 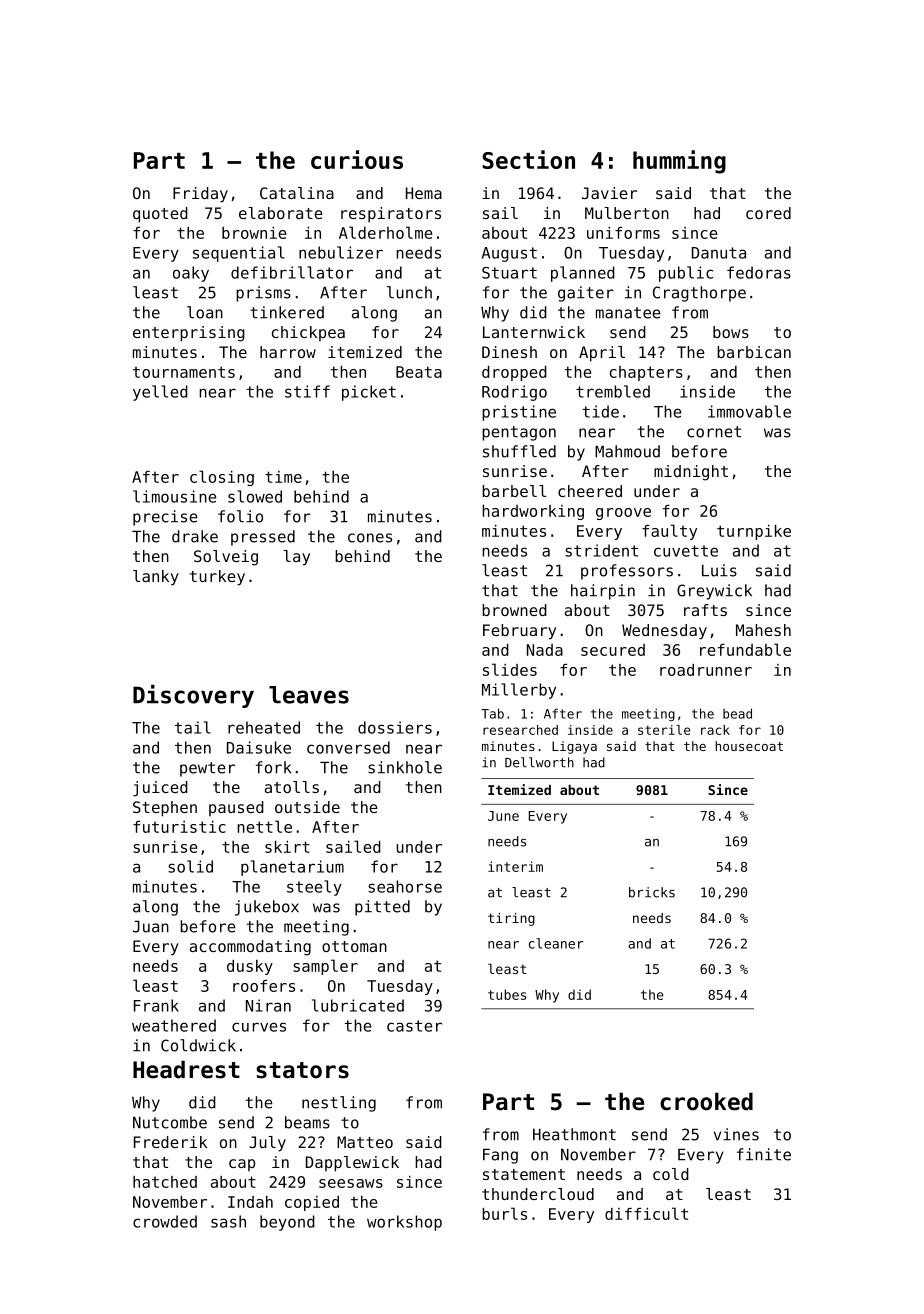 I want to click on accommodating, so click(x=250, y=948).
